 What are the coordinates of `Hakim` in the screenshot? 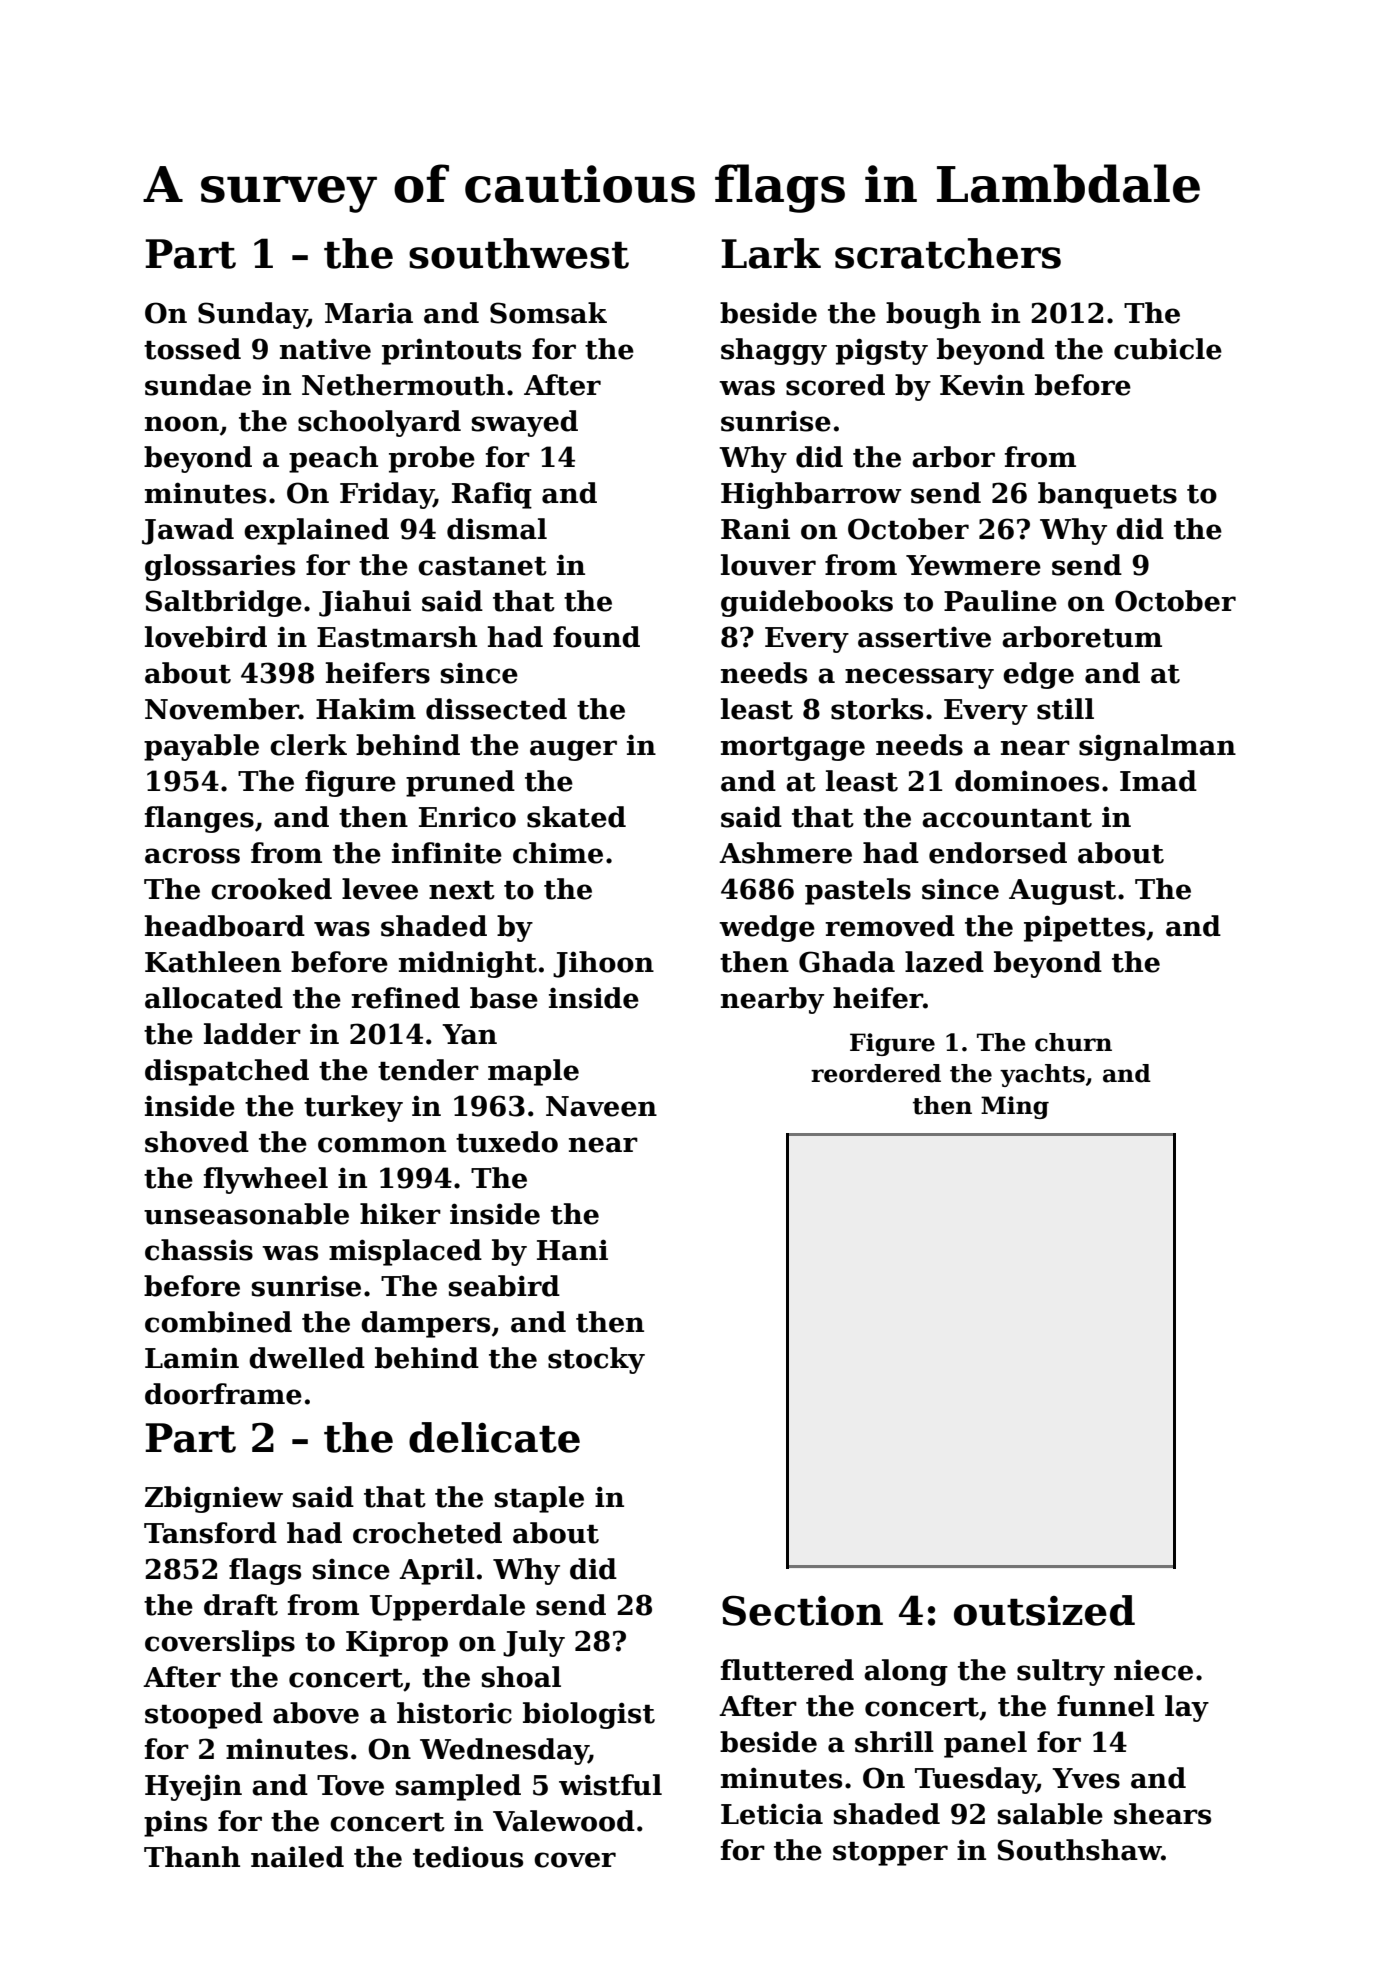 It's located at (366, 709).
